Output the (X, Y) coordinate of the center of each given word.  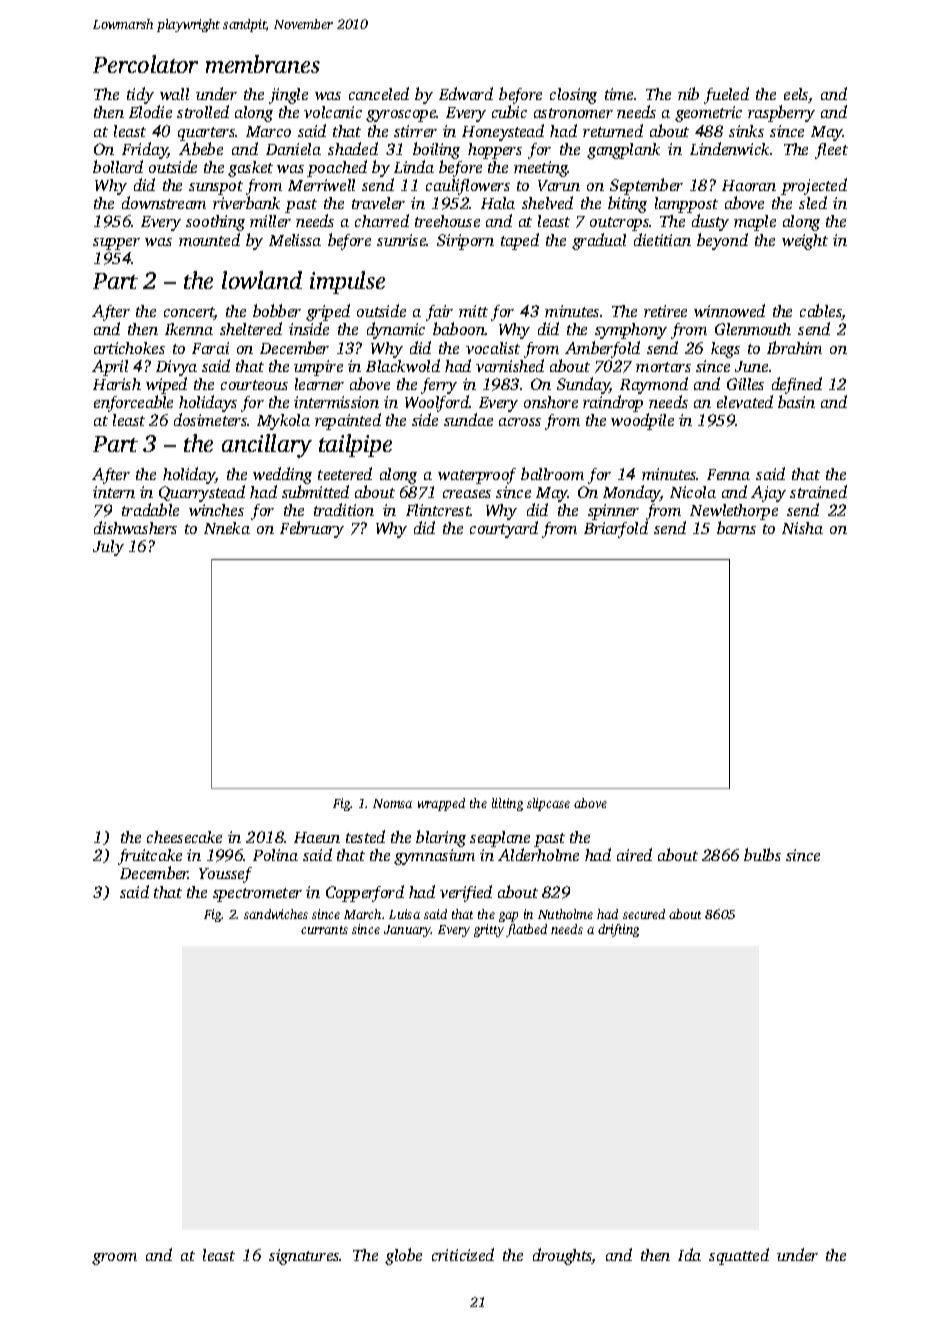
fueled (726, 95)
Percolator (145, 64)
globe (403, 1256)
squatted (739, 1256)
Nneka (227, 528)
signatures (304, 1257)
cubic (509, 112)
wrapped (441, 804)
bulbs (762, 854)
